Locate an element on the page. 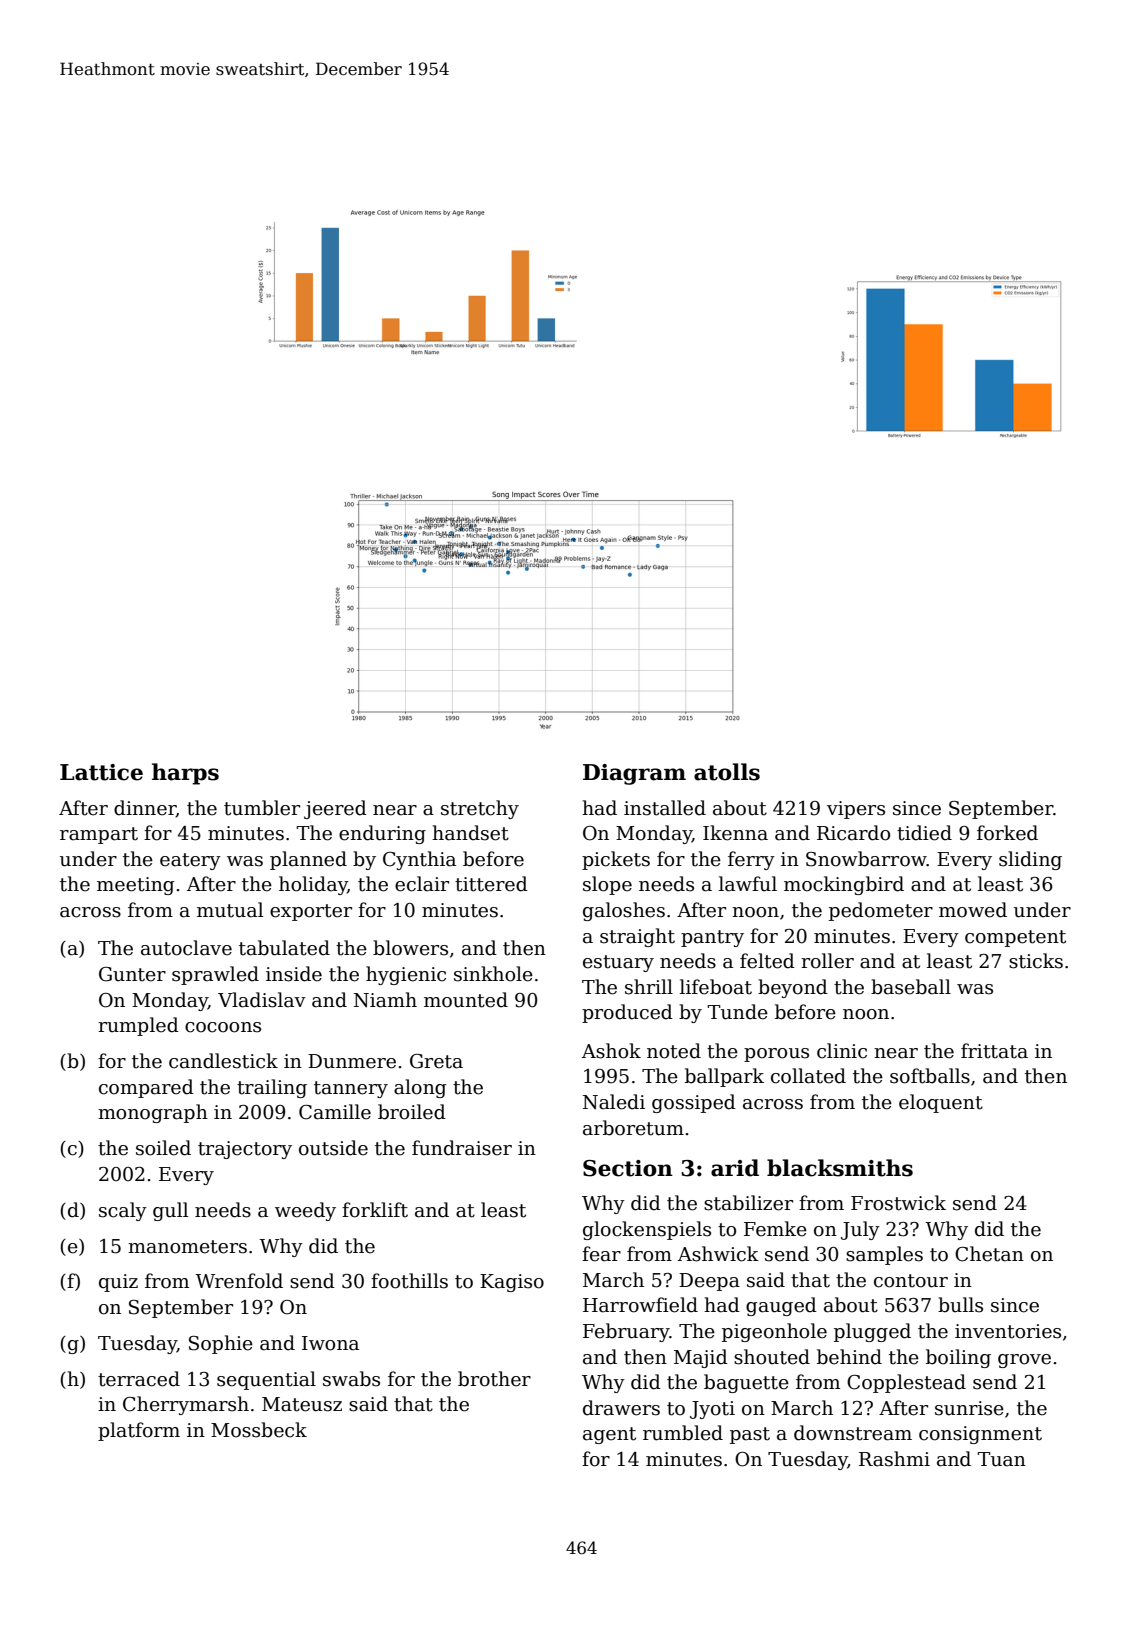  tumbler is located at coordinates (262, 808).
